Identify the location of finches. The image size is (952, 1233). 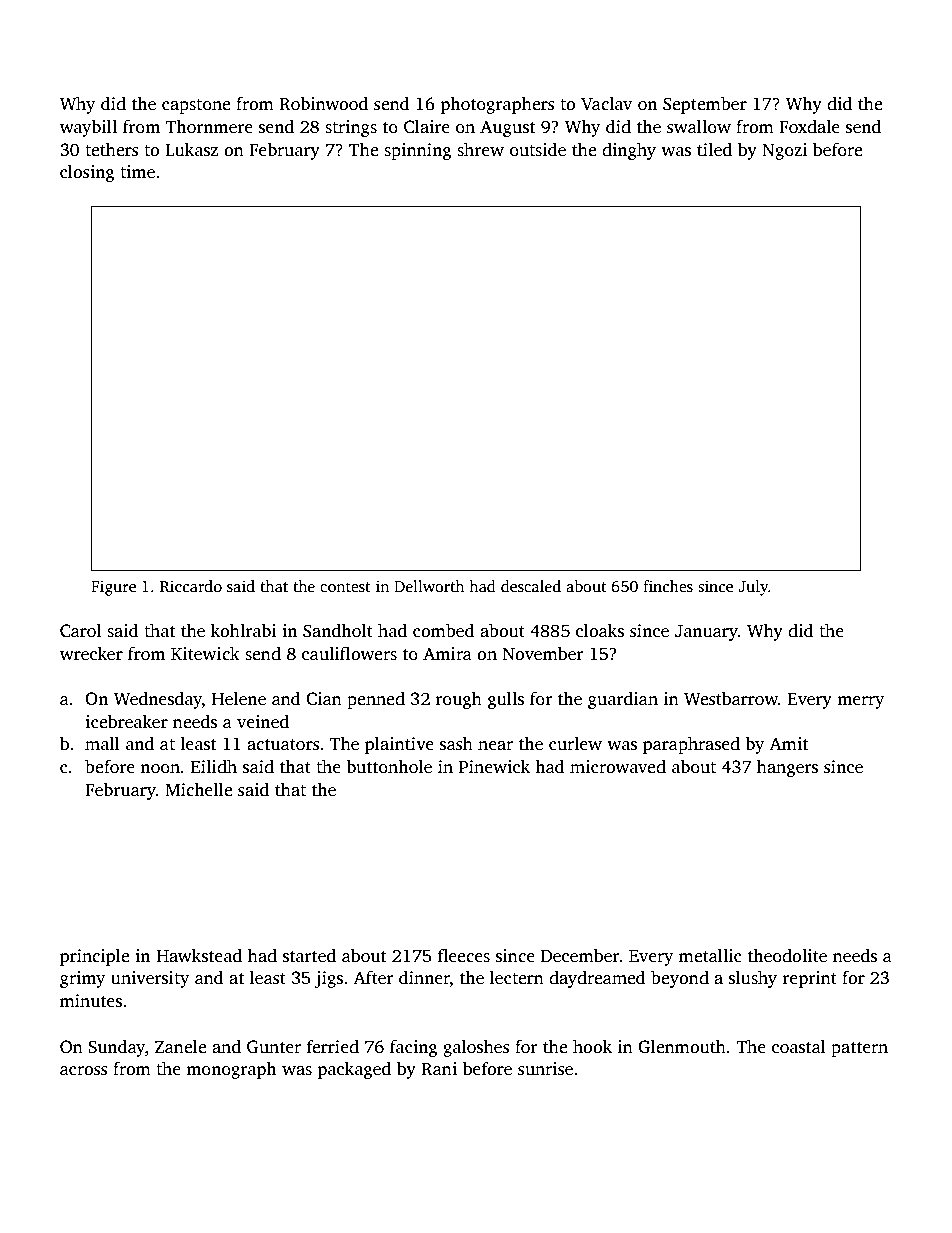
(668, 586).
